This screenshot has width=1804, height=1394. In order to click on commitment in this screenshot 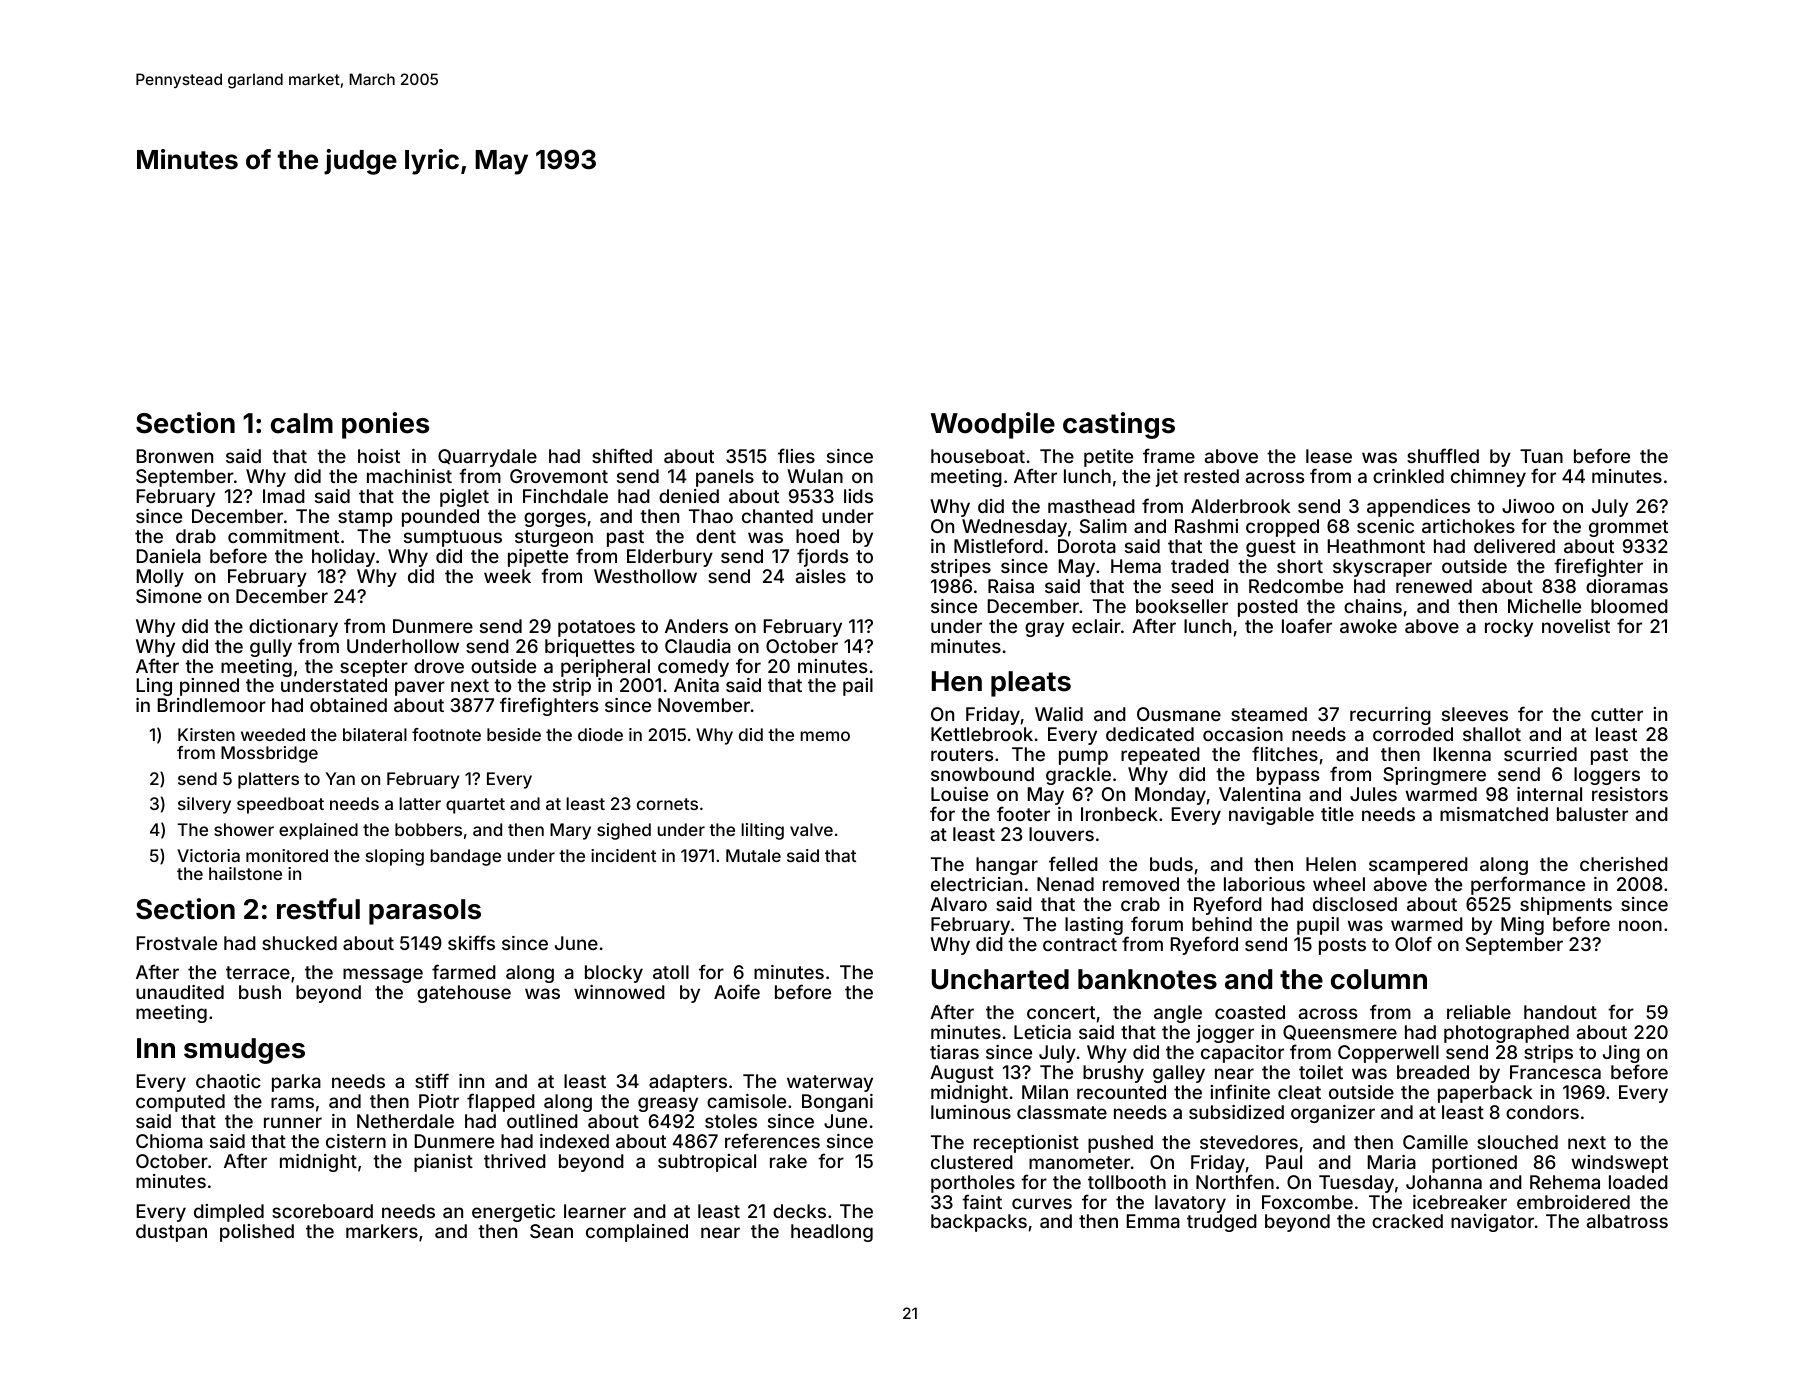, I will do `click(283, 536)`.
